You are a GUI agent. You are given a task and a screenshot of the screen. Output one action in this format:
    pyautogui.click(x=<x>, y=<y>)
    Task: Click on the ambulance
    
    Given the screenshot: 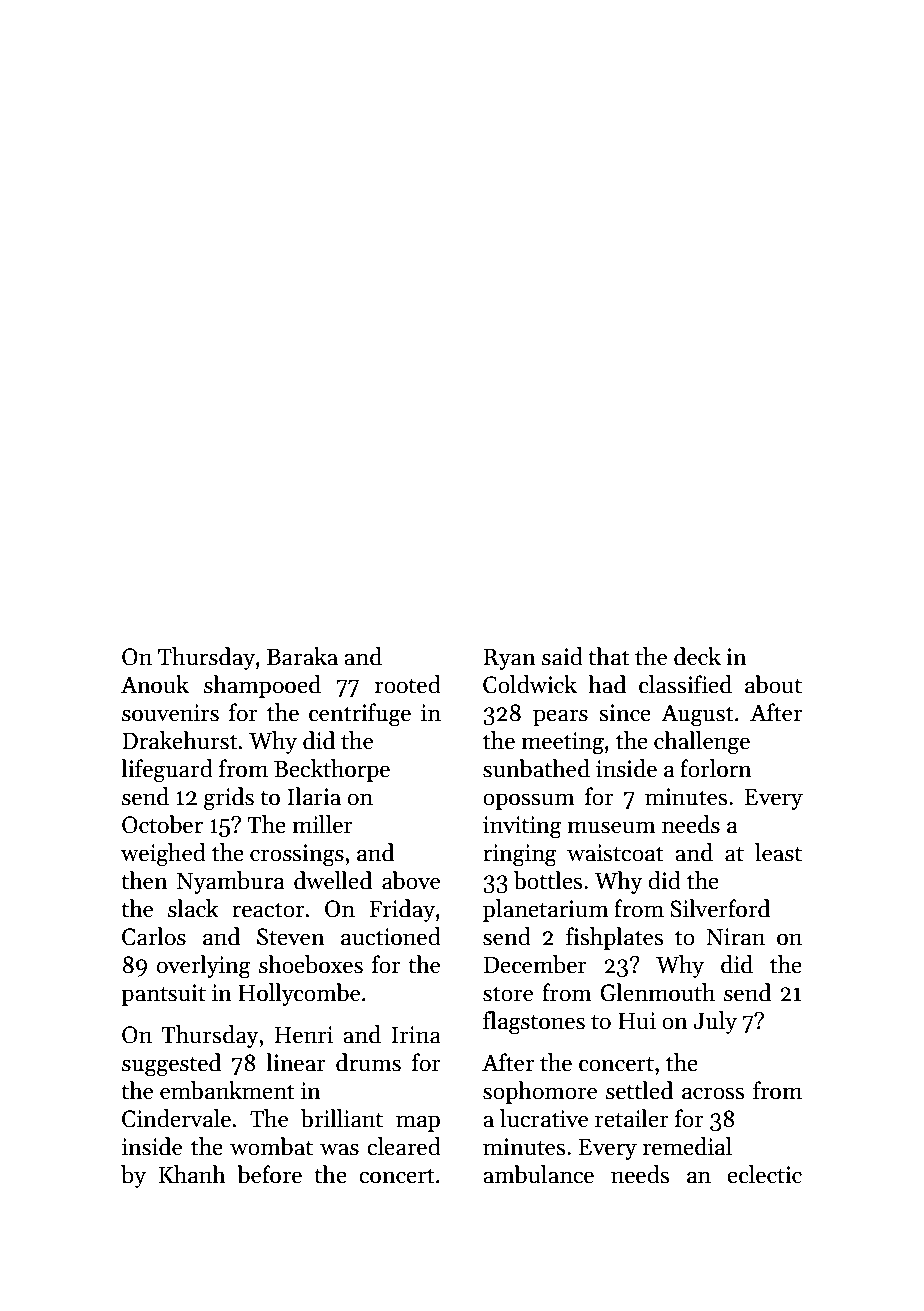 What is the action you would take?
    pyautogui.click(x=538, y=1174)
